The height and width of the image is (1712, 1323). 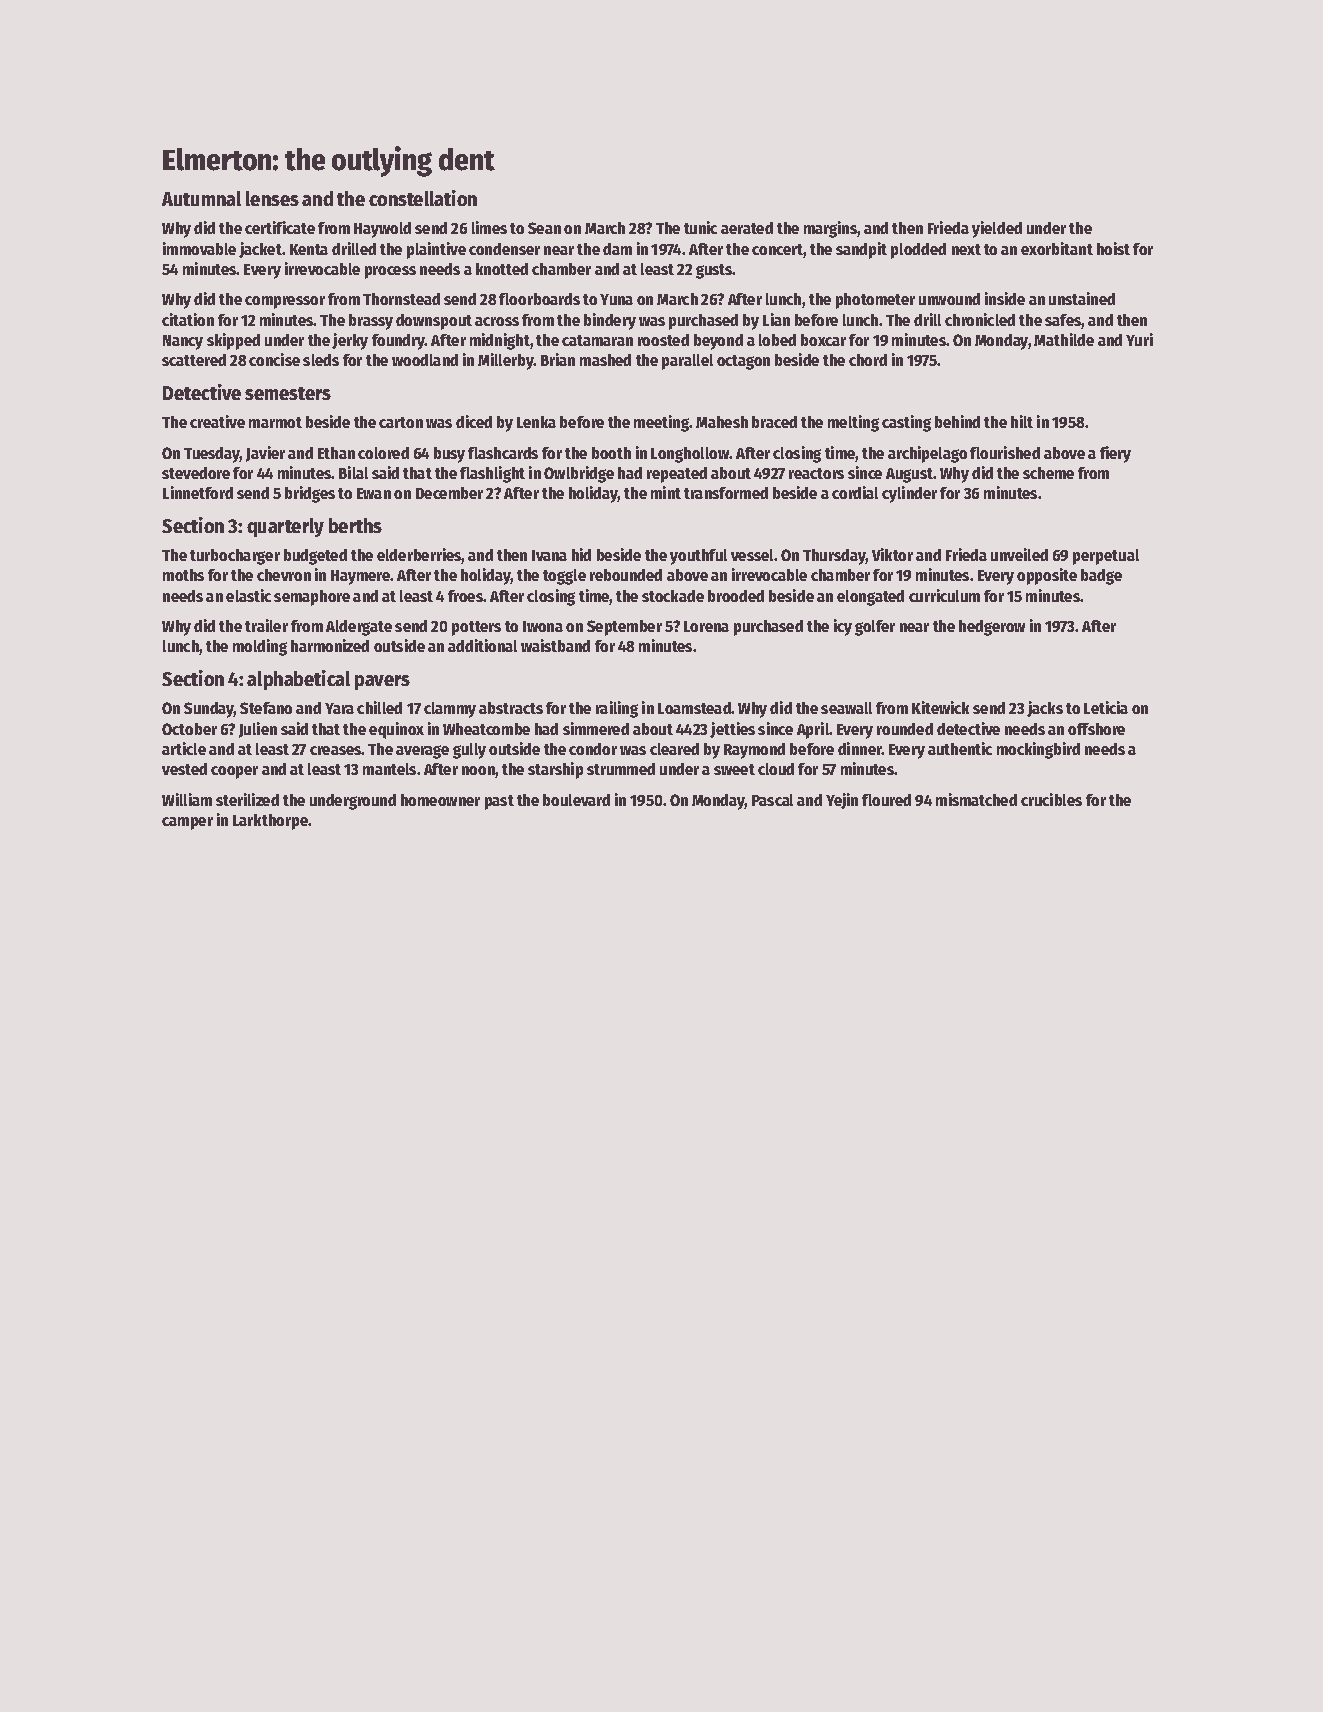 What do you see at coordinates (753, 555) in the image?
I see `vessel` at bounding box center [753, 555].
